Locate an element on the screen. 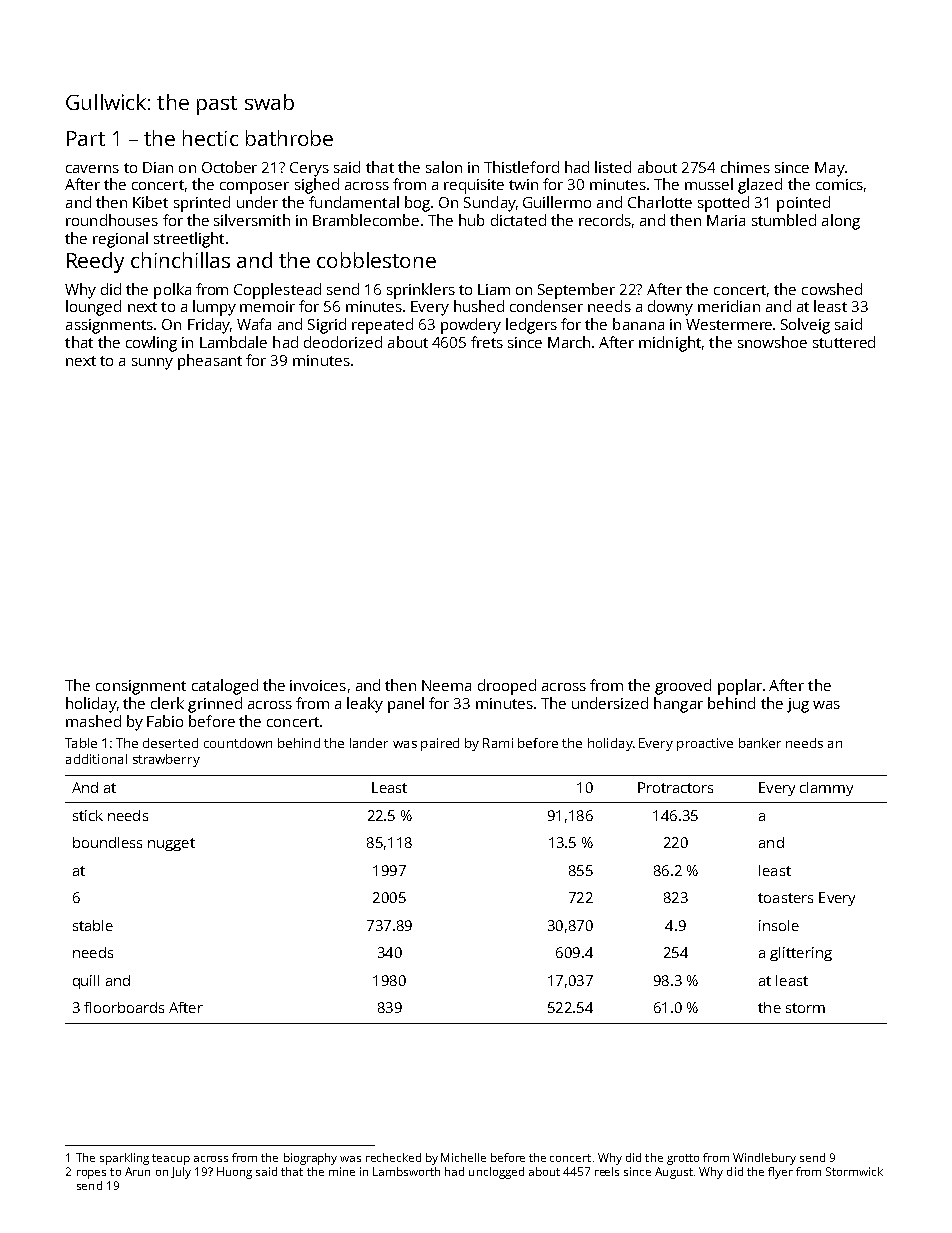 This screenshot has height=1233, width=952. countdown is located at coordinates (238, 743).
